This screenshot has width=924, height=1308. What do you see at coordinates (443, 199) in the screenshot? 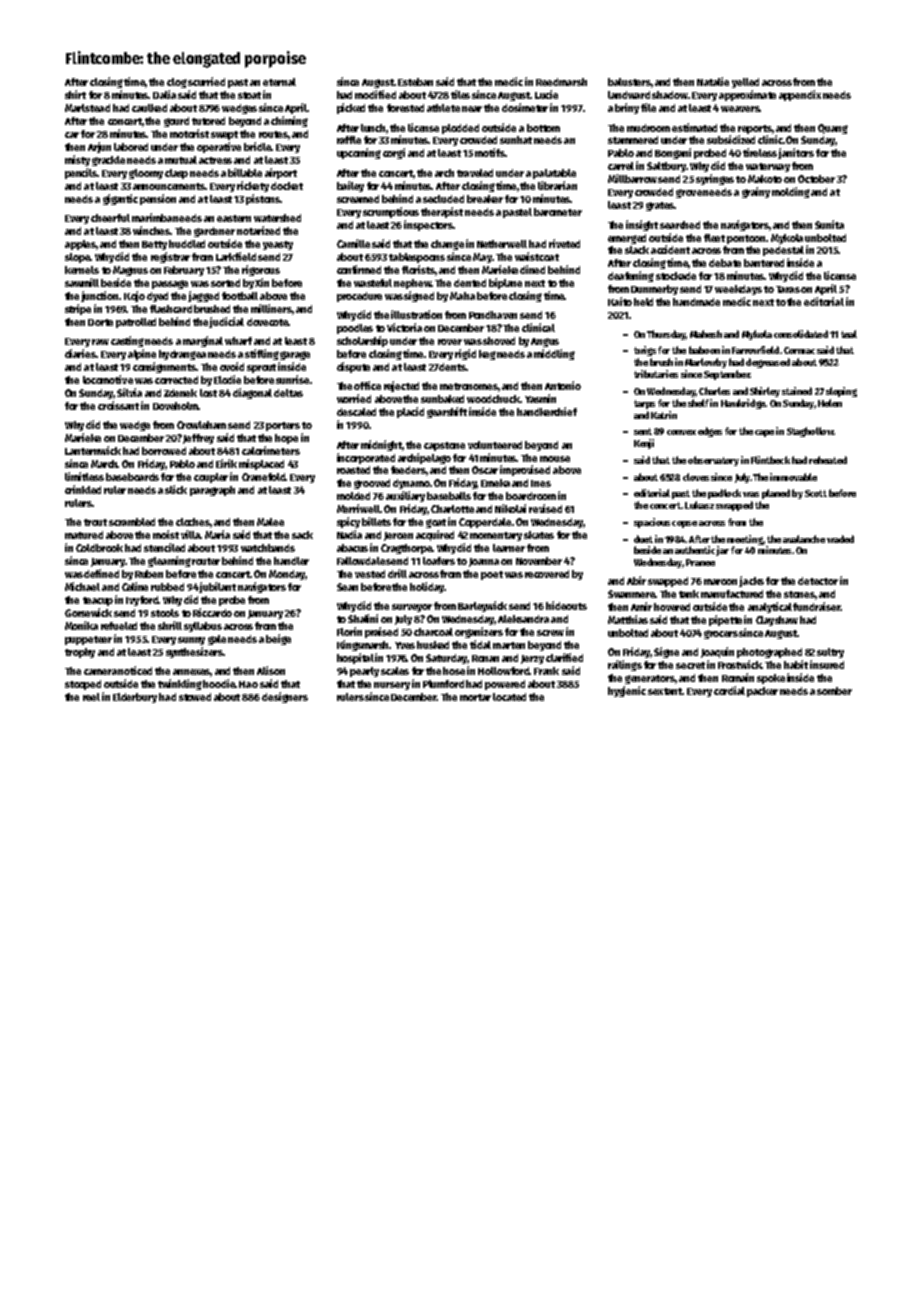
I see `secluded` at bounding box center [443, 199].
